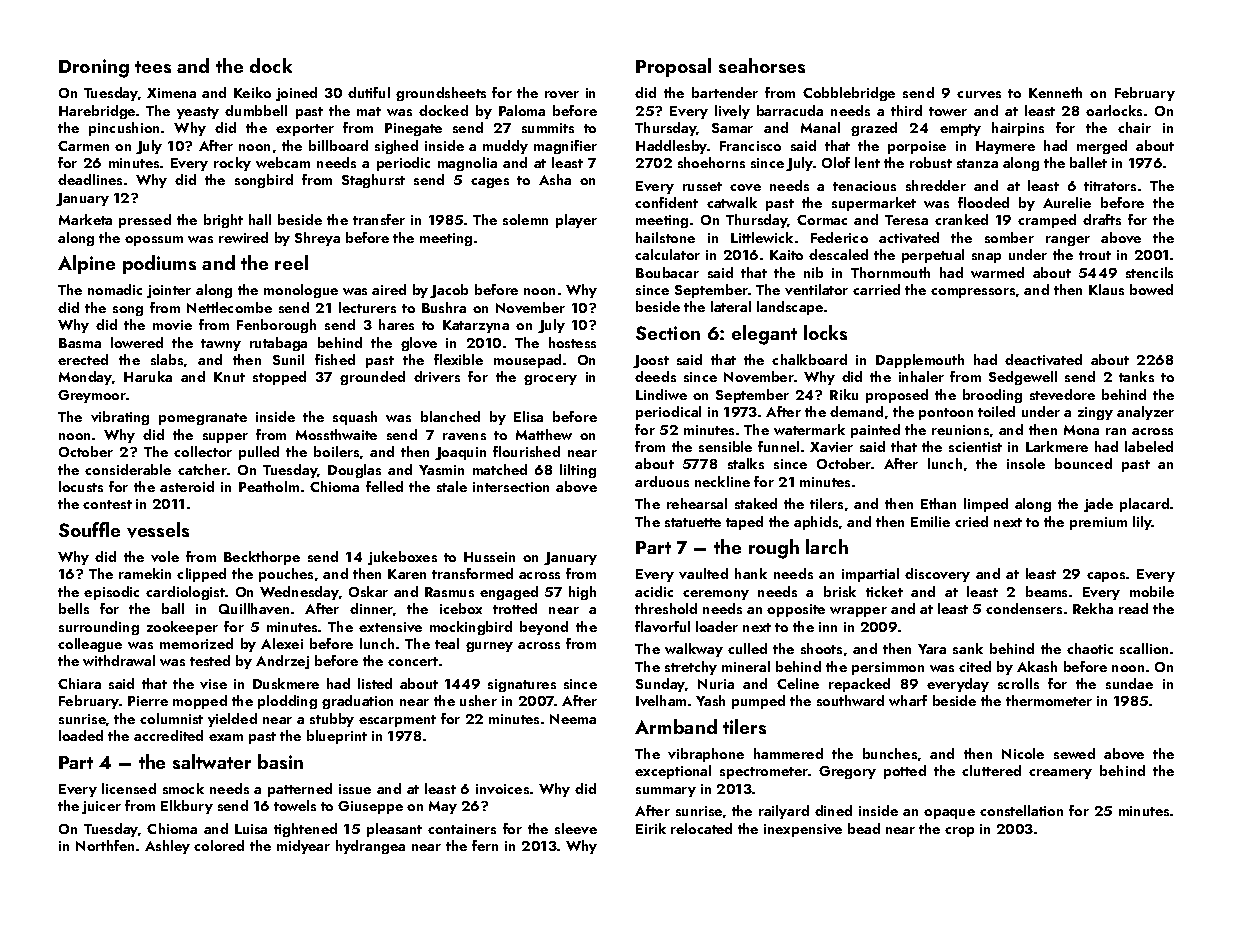  Describe the element at coordinates (1005, 147) in the image. I see `Haymere` at that location.
